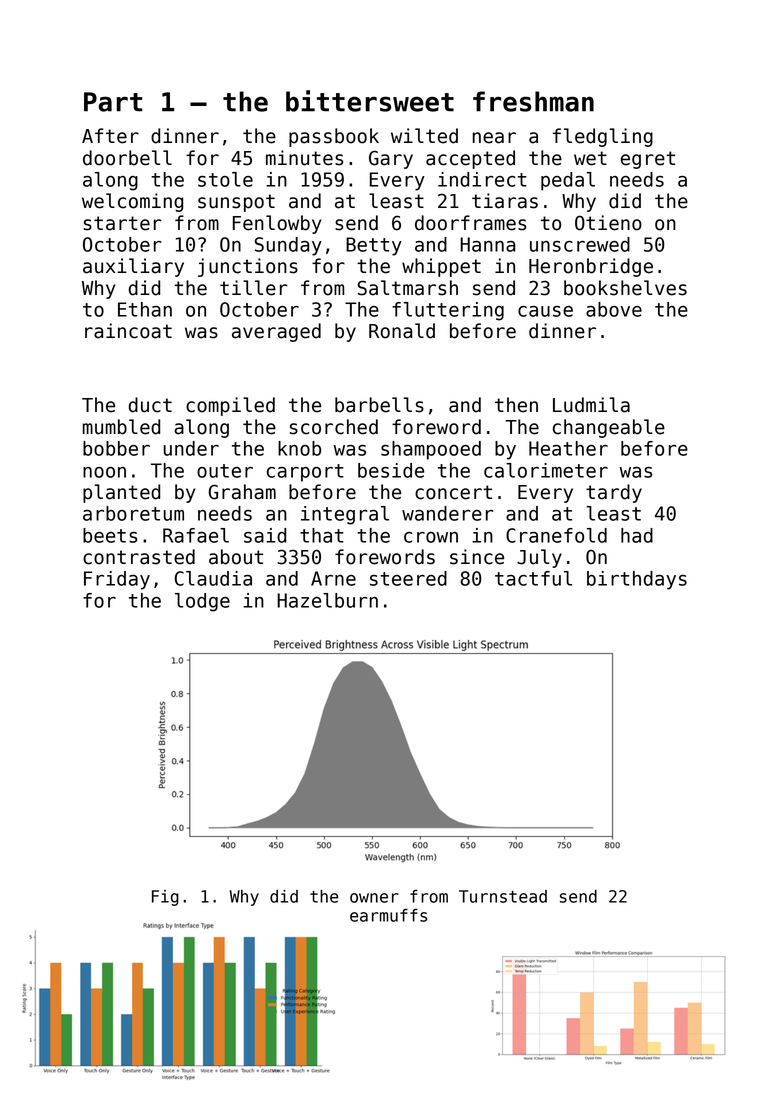 The width and height of the screenshot is (778, 1104). Describe the element at coordinates (202, 602) in the screenshot. I see `lodge` at that location.
